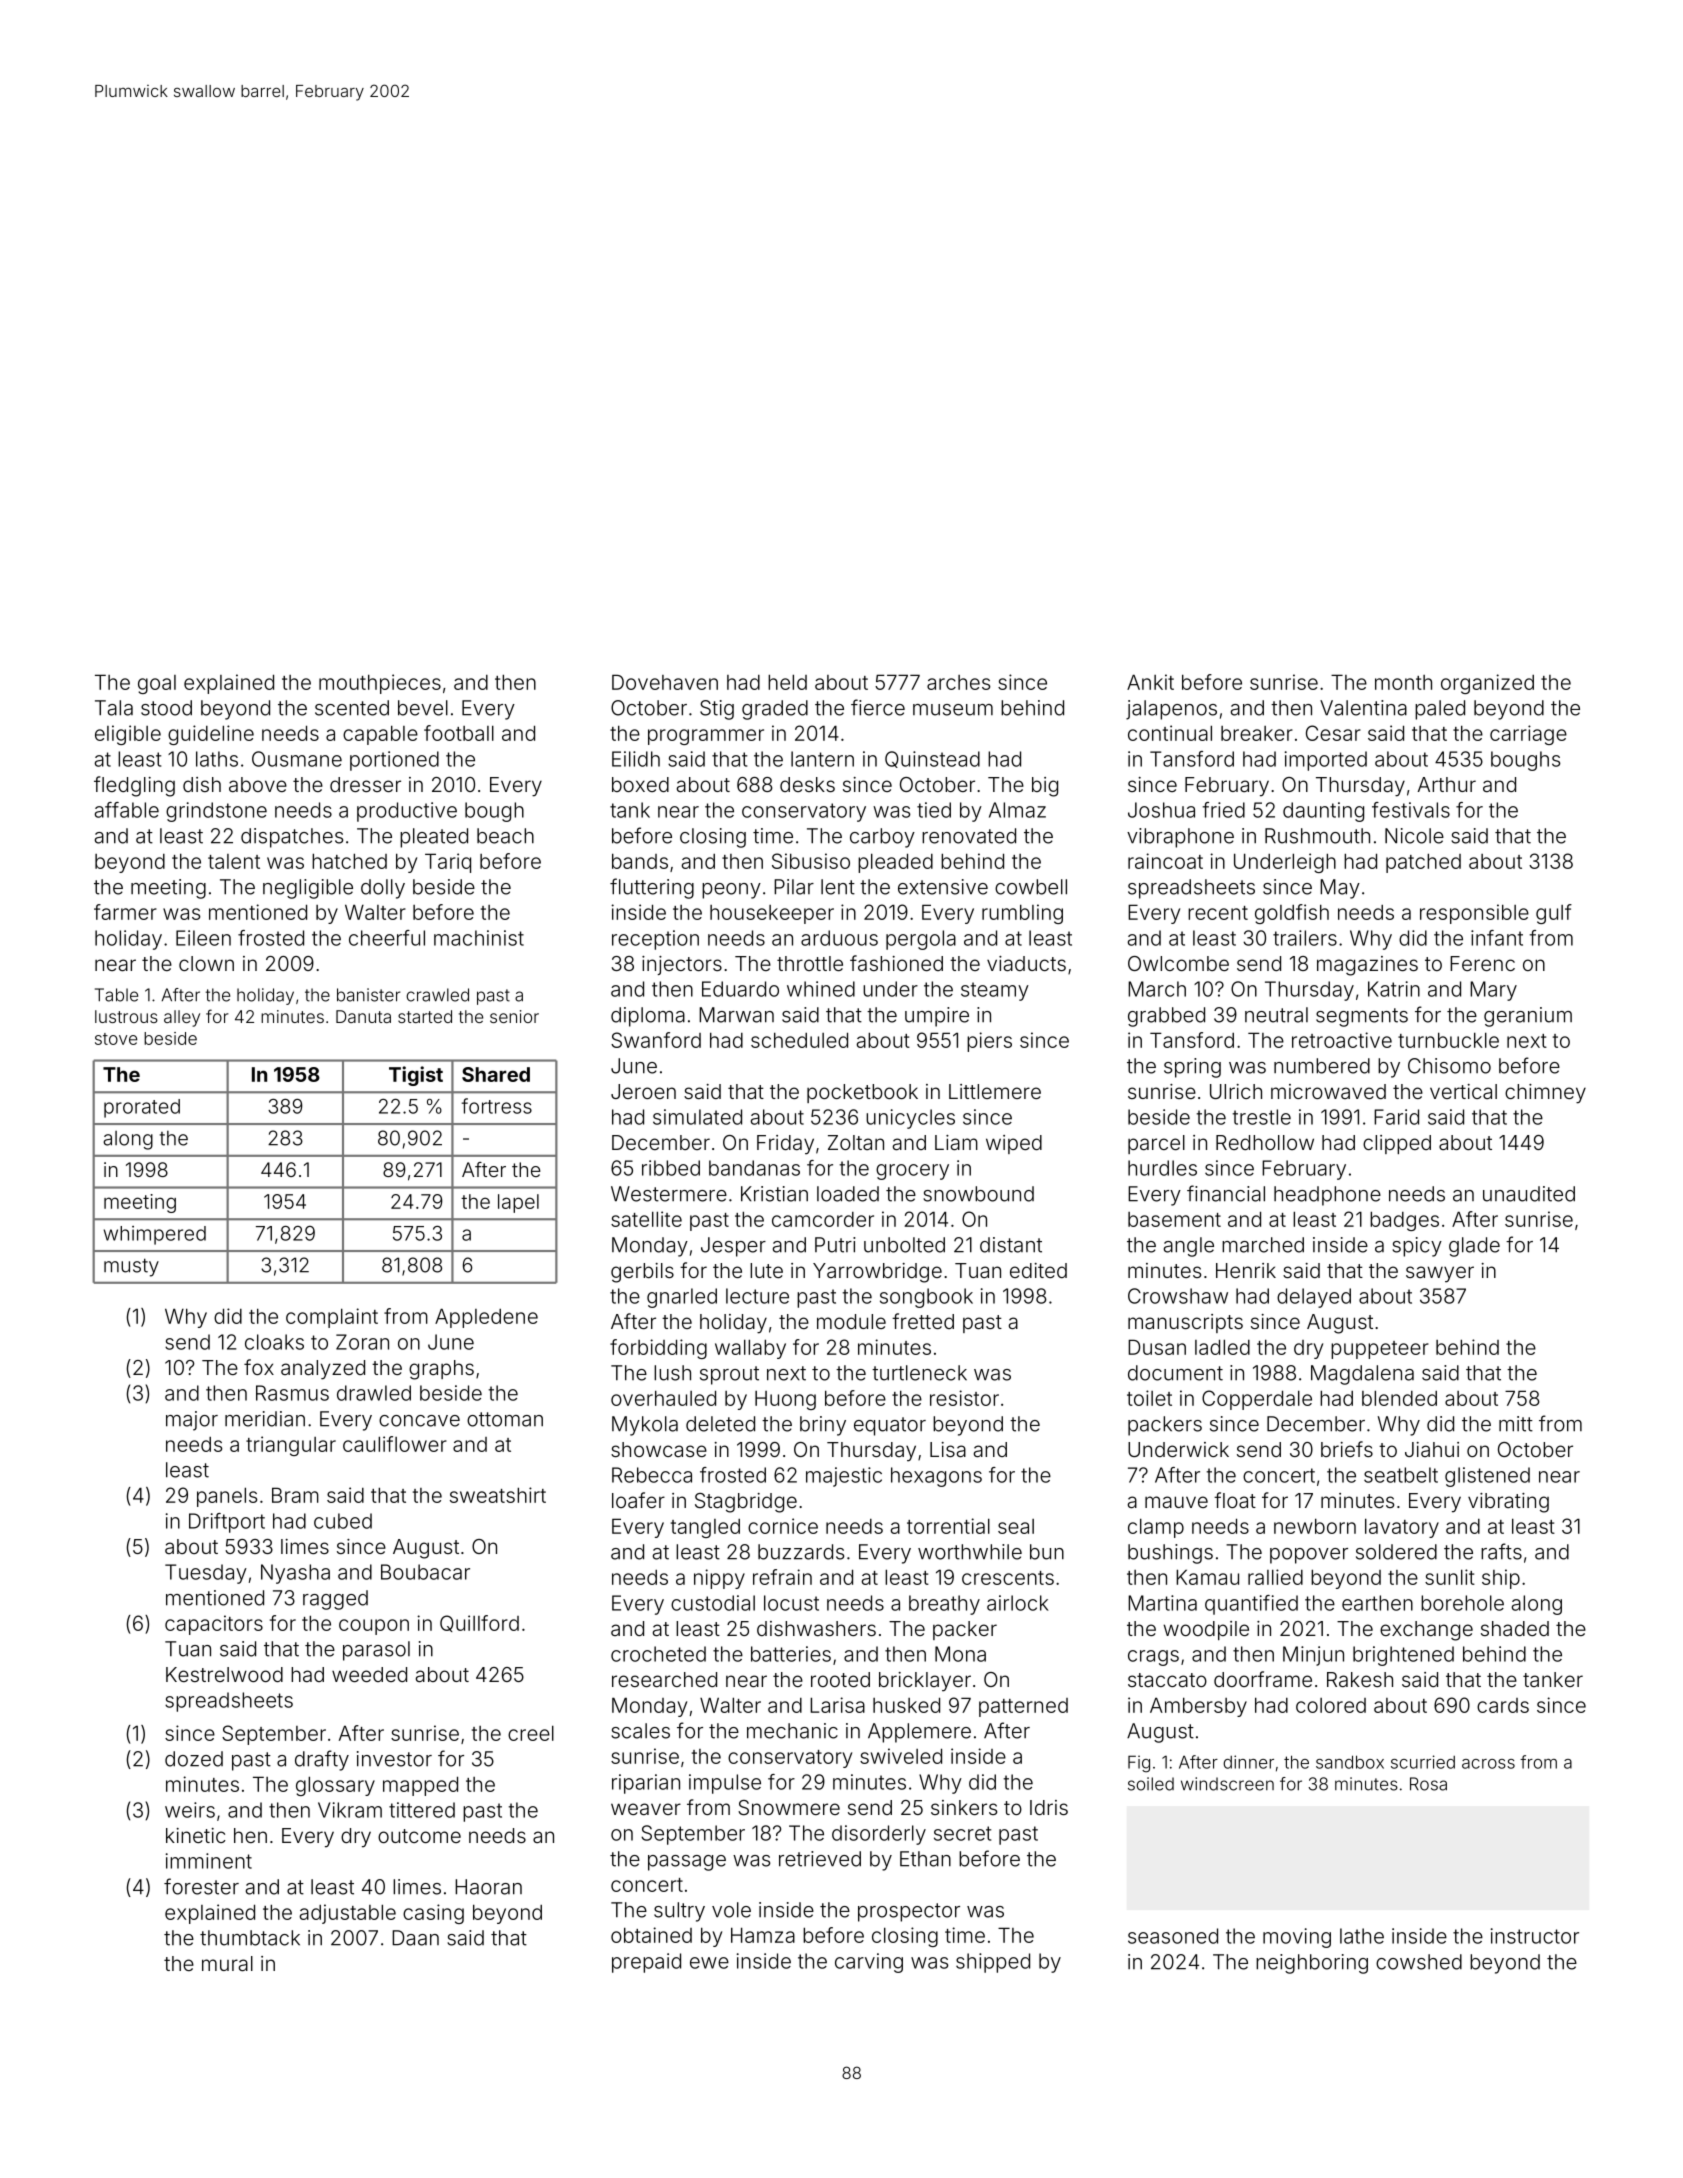 This screenshot has height=2178, width=1683. What do you see at coordinates (1545, 1094) in the screenshot?
I see `chimney` at bounding box center [1545, 1094].
